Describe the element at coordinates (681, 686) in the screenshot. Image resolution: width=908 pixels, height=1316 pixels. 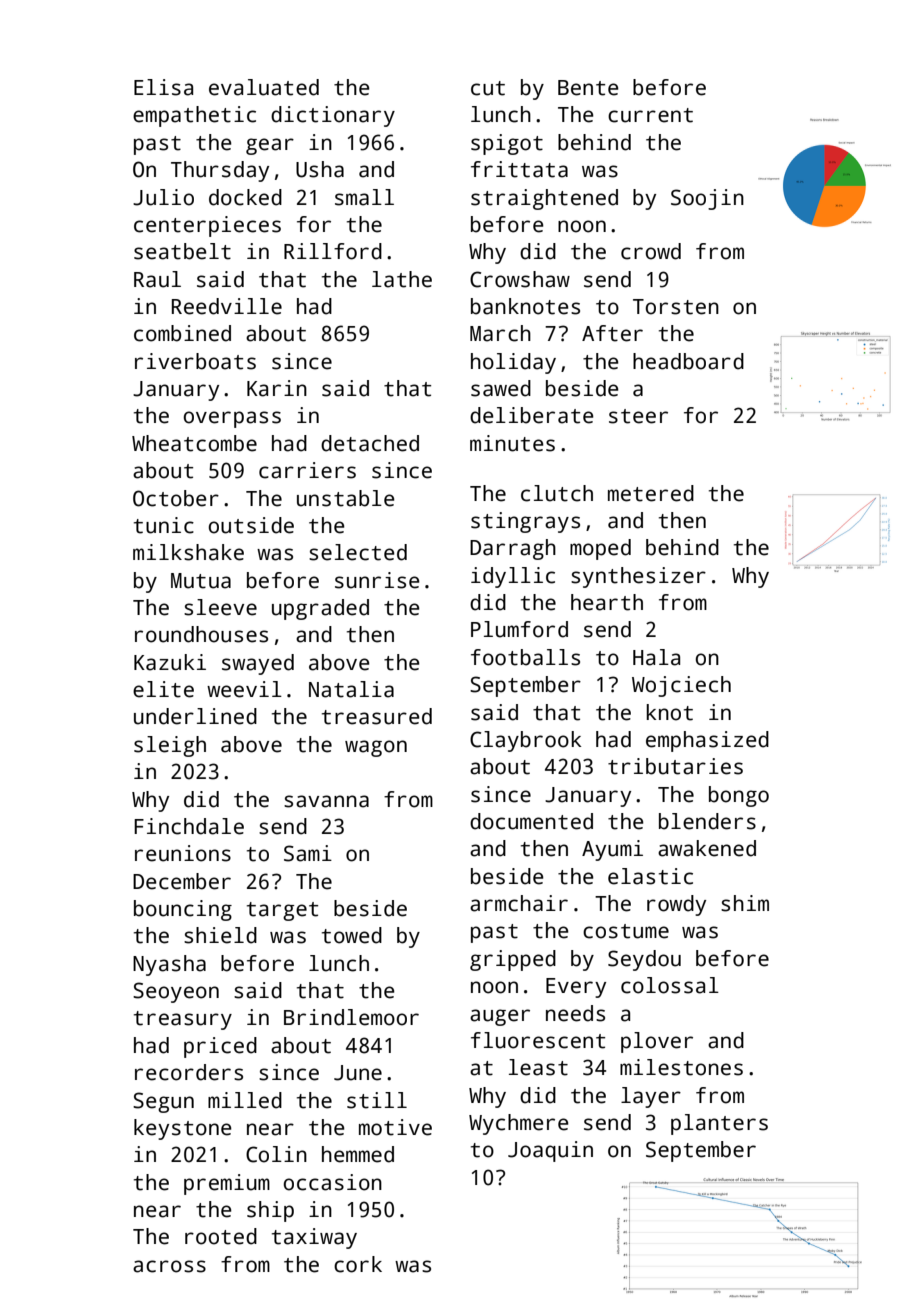
I see `Wojciech` at that location.
